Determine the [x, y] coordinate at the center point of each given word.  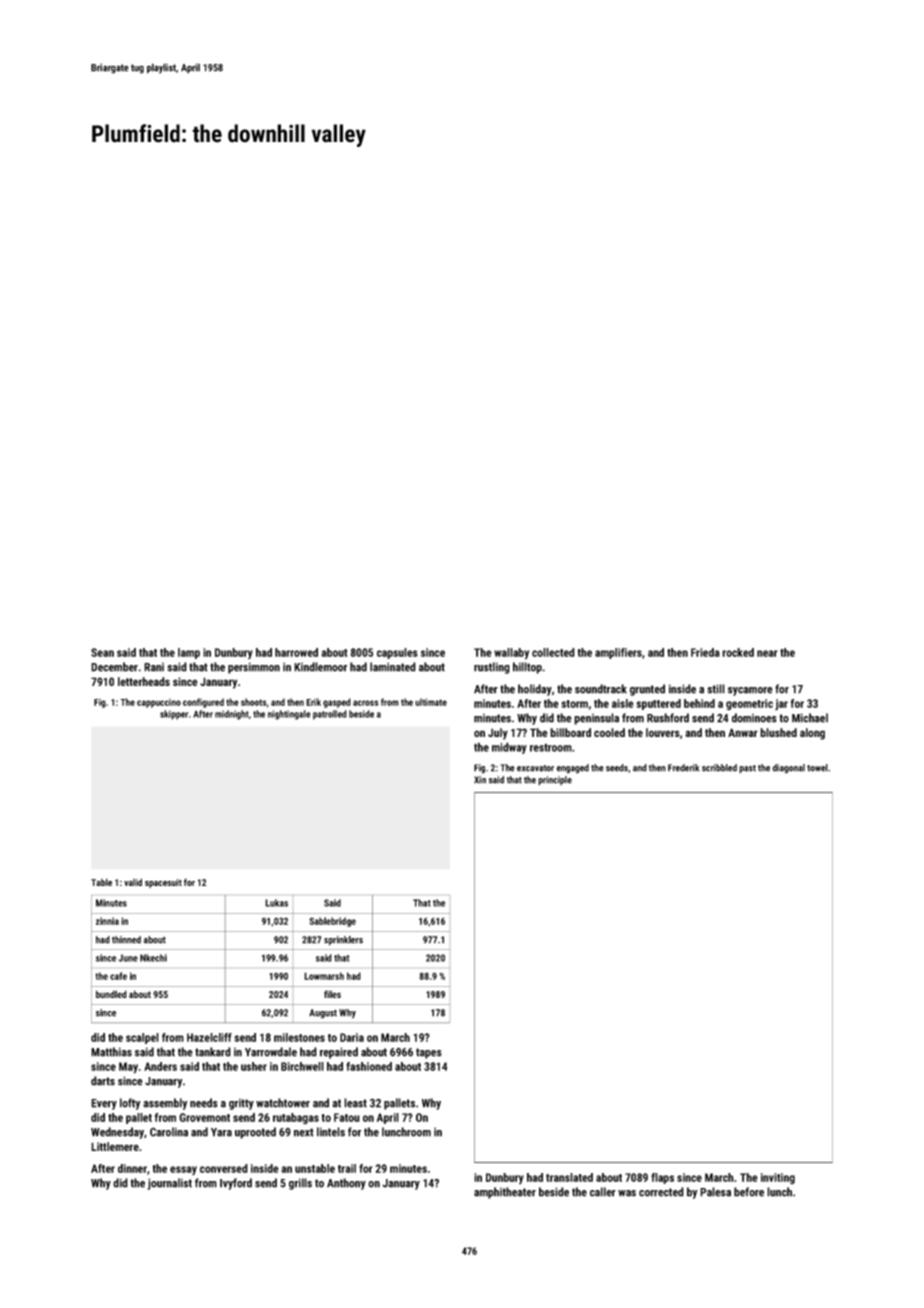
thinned [126, 940]
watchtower [283, 1103]
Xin [480, 780]
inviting [778, 1178]
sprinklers [343, 941]
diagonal [788, 769]
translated [569, 1177]
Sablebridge [332, 922]
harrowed [296, 652]
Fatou [347, 1117]
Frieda [705, 652]
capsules [397, 653]
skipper [174, 715]
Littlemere [115, 1146]
